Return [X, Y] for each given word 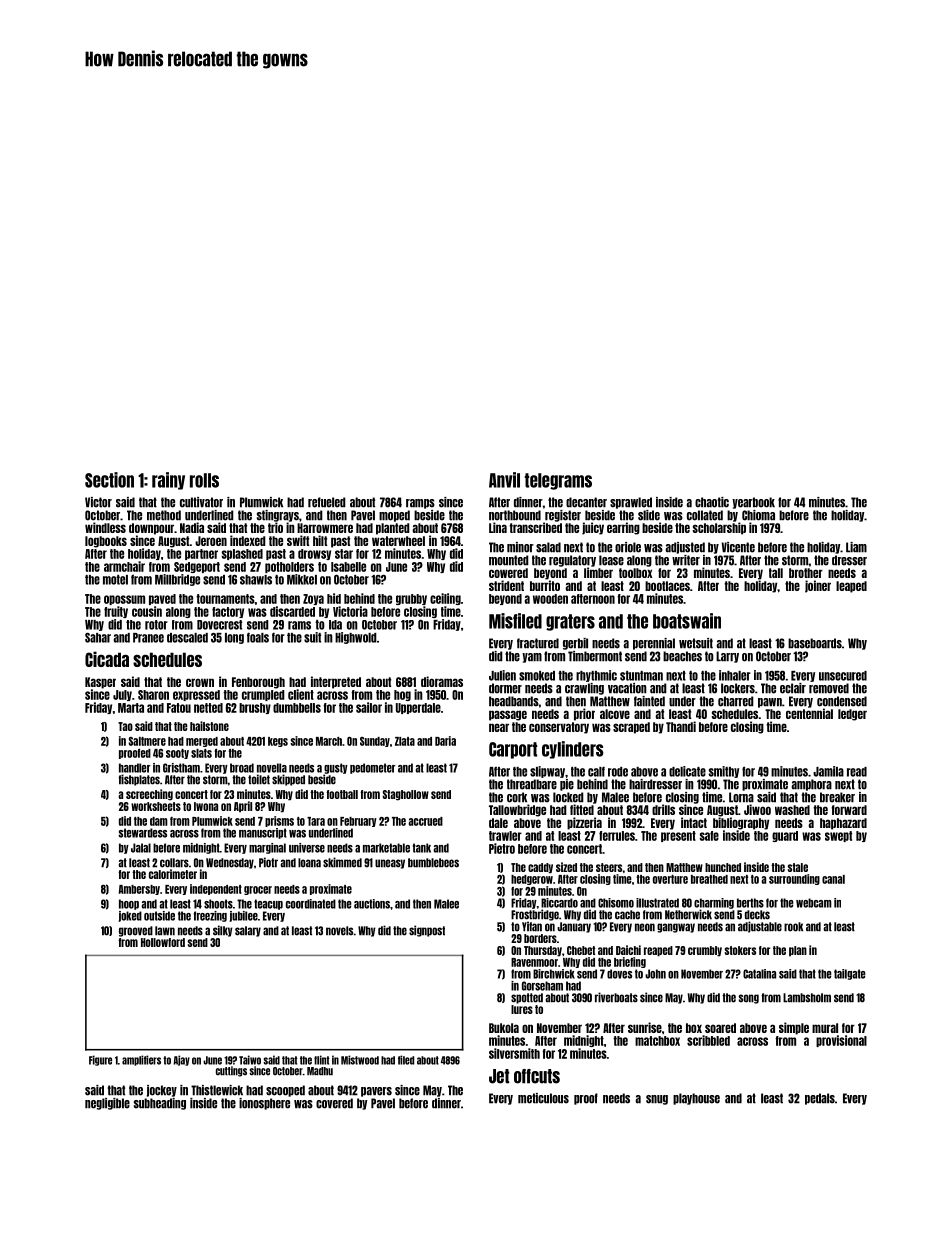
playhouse [696, 1099]
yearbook [753, 503]
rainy [168, 481]
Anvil [504, 480]
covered [334, 1103]
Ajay [181, 1060]
